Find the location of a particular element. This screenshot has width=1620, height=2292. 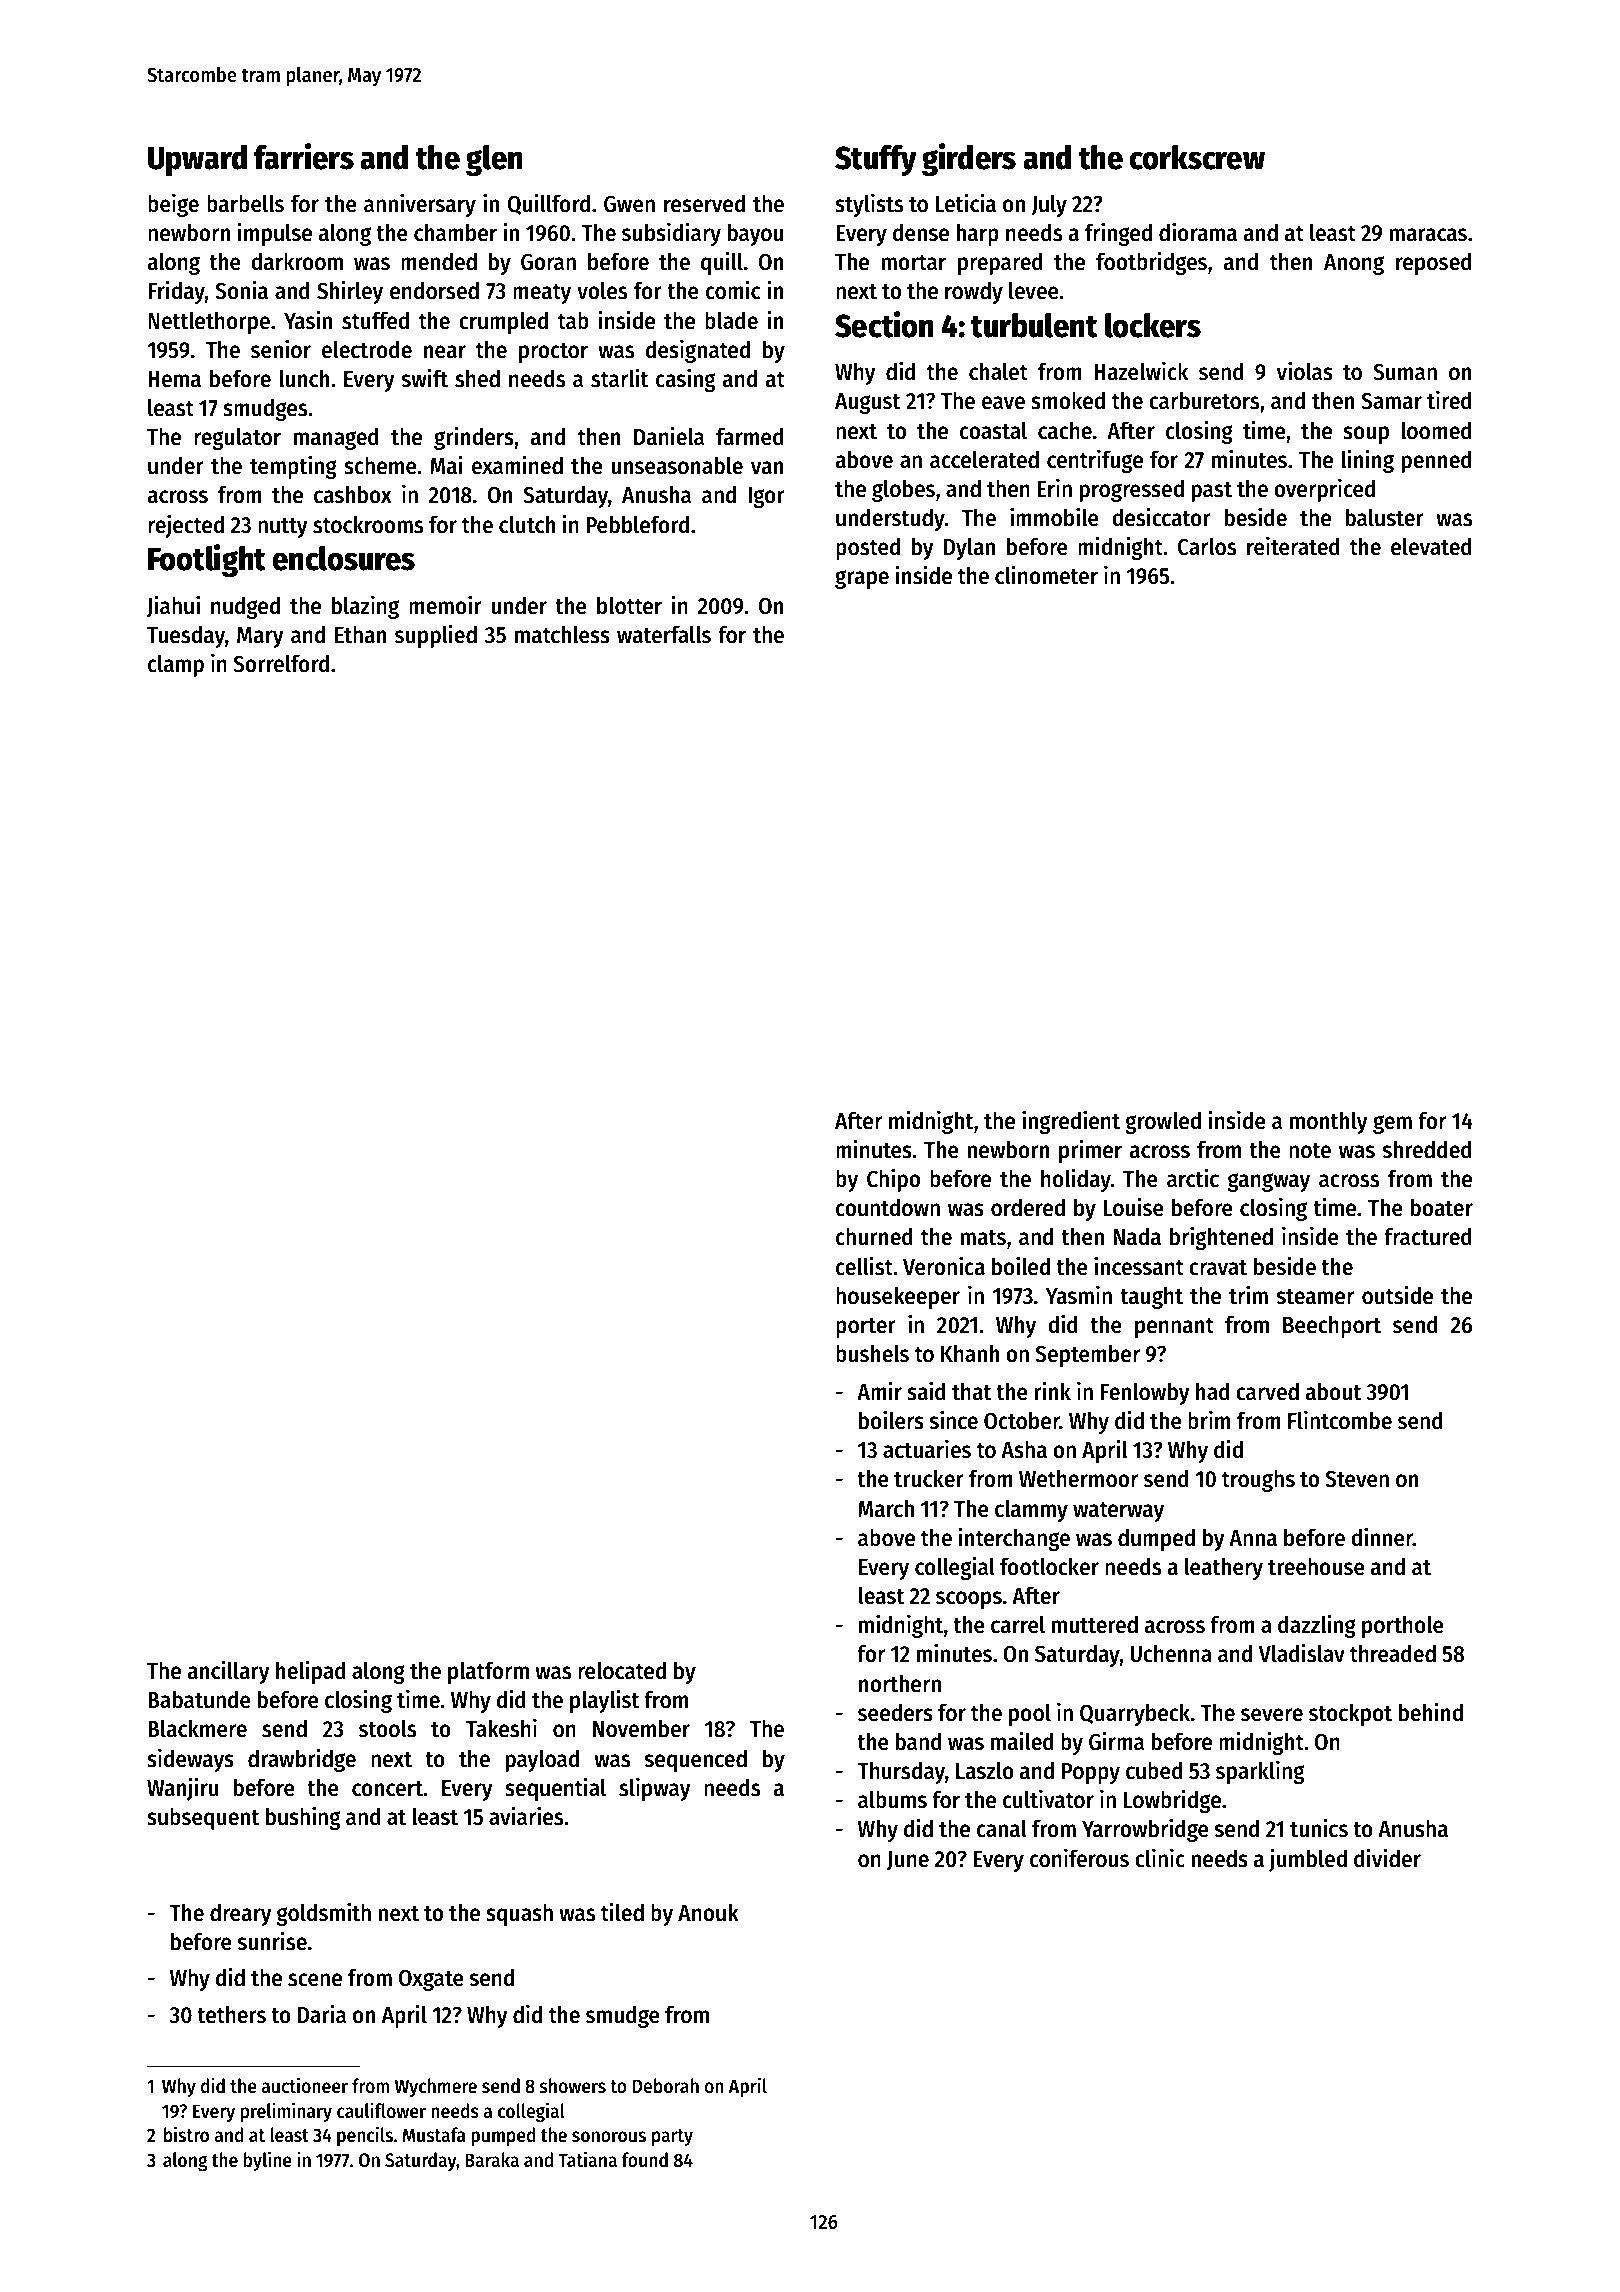

clamp is located at coordinates (176, 665).
